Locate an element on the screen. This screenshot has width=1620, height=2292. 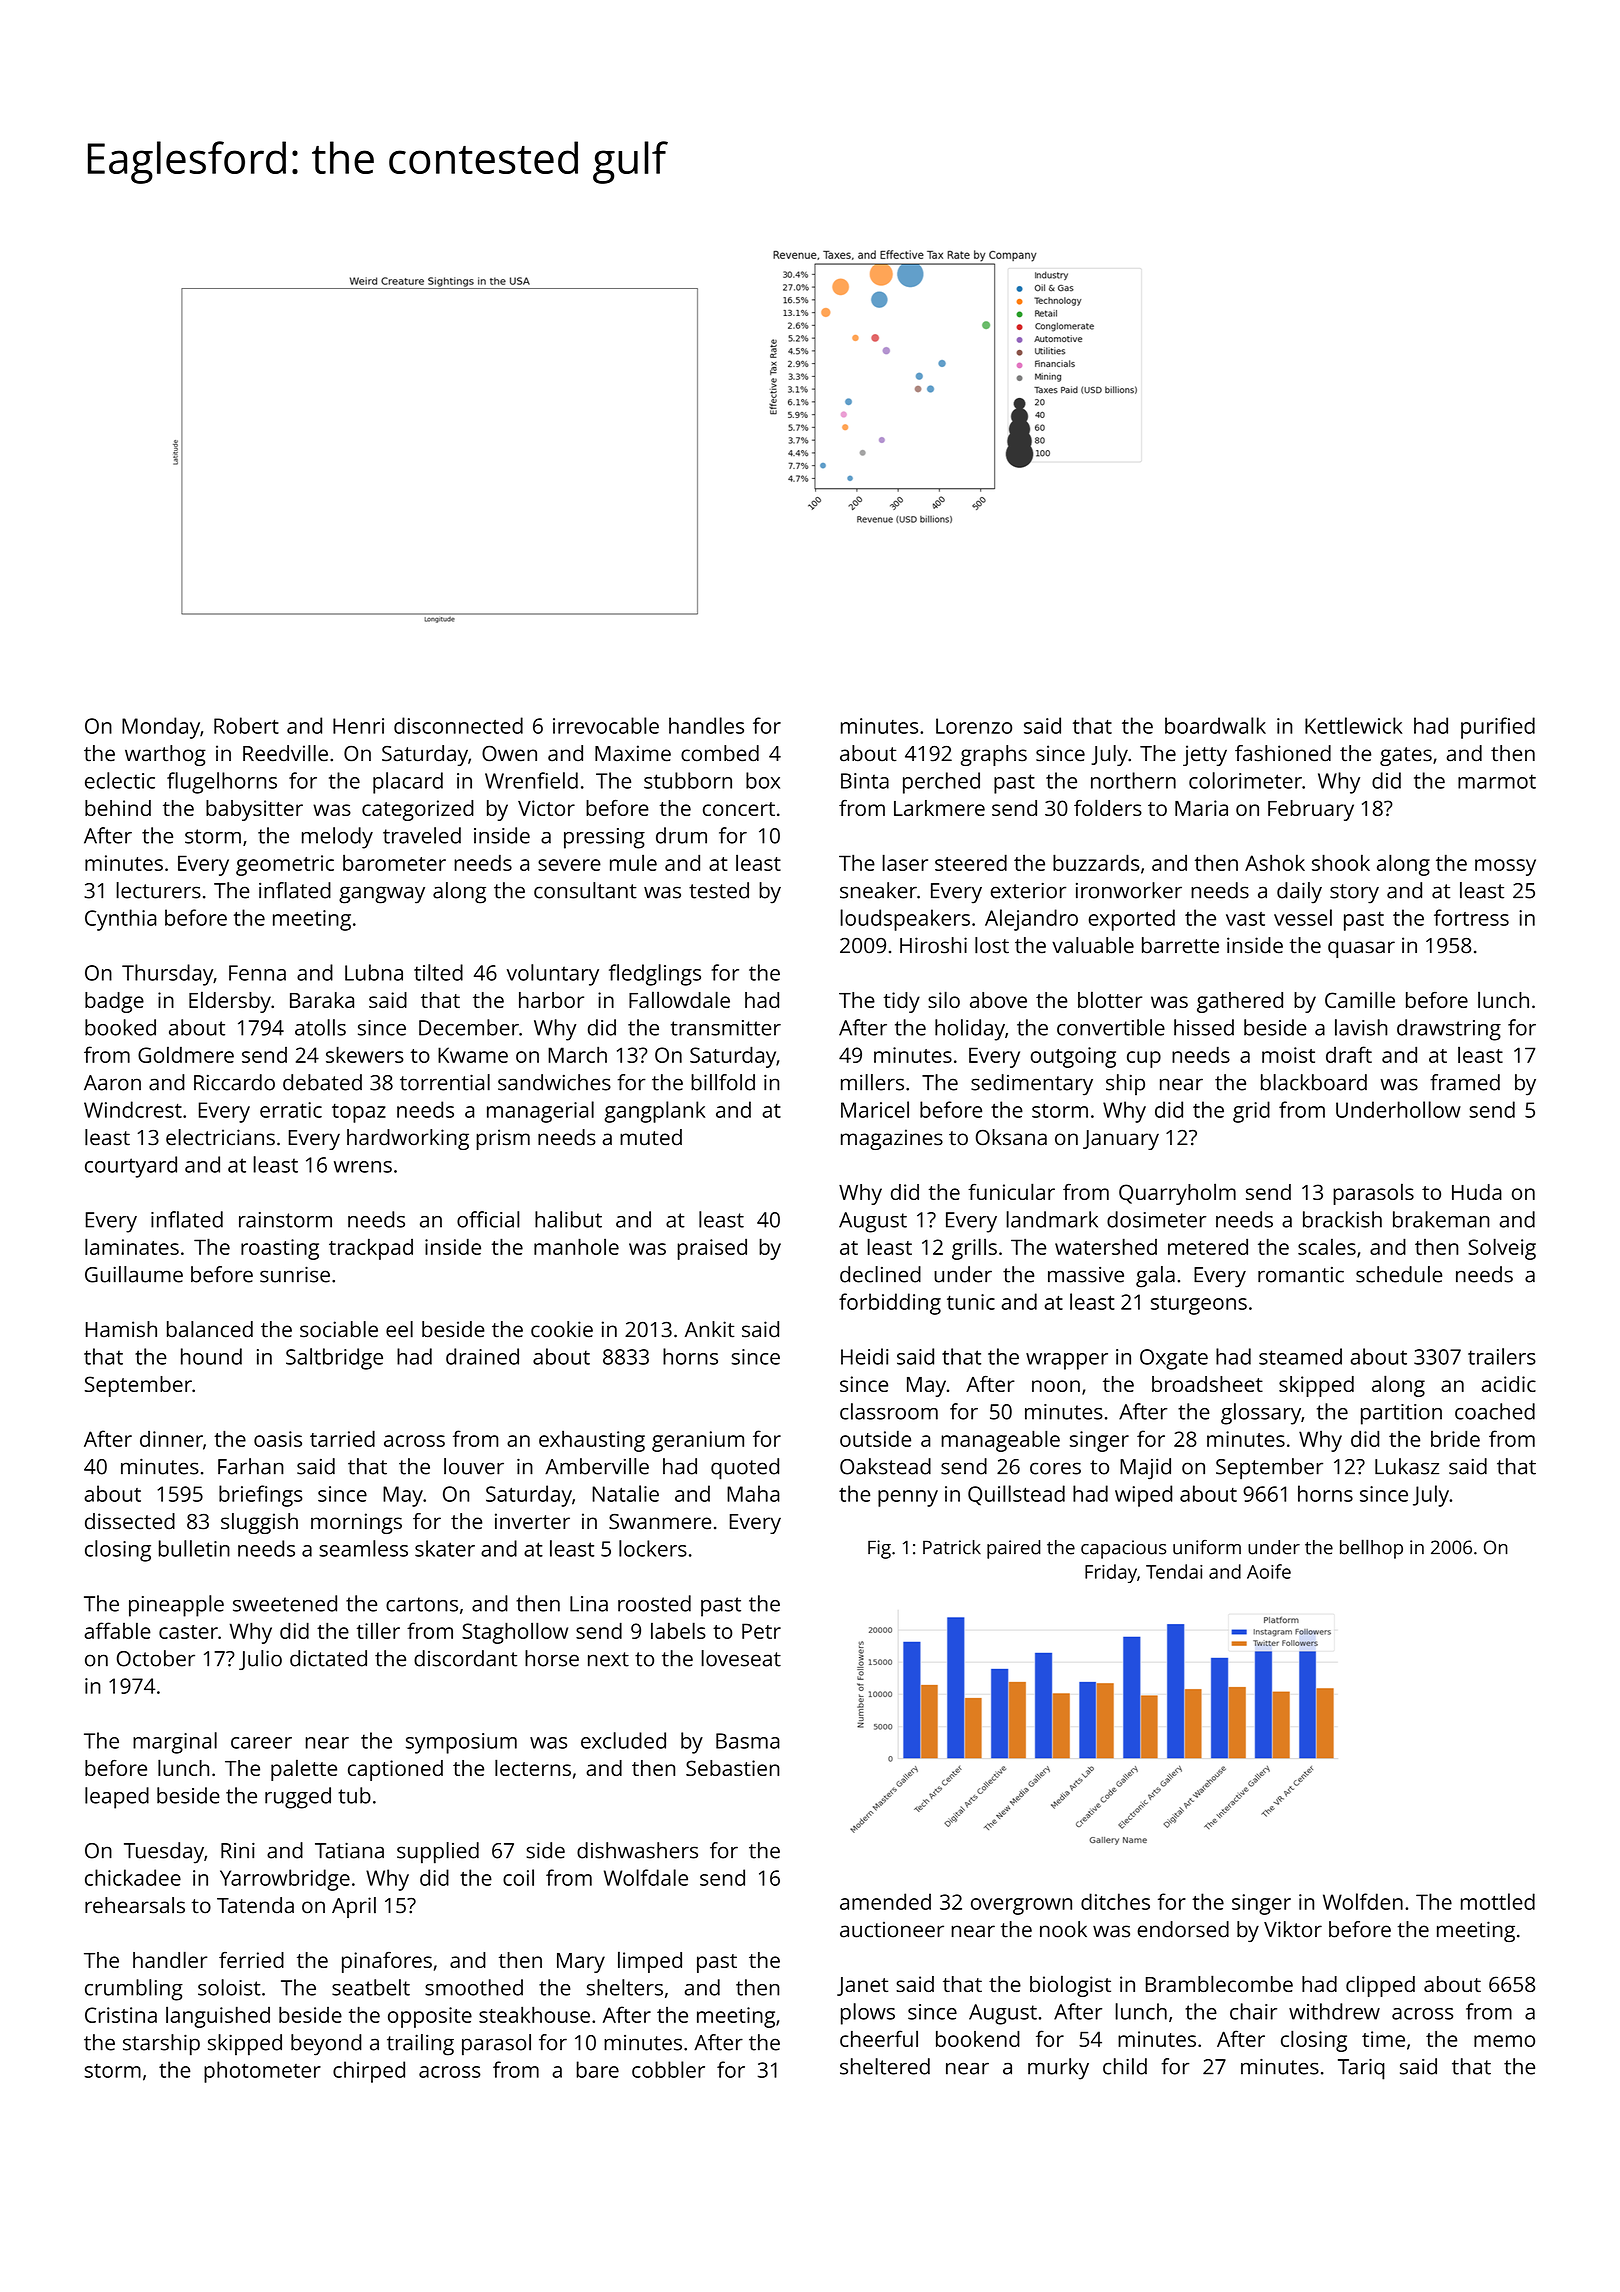
Ankit is located at coordinates (710, 1329).
